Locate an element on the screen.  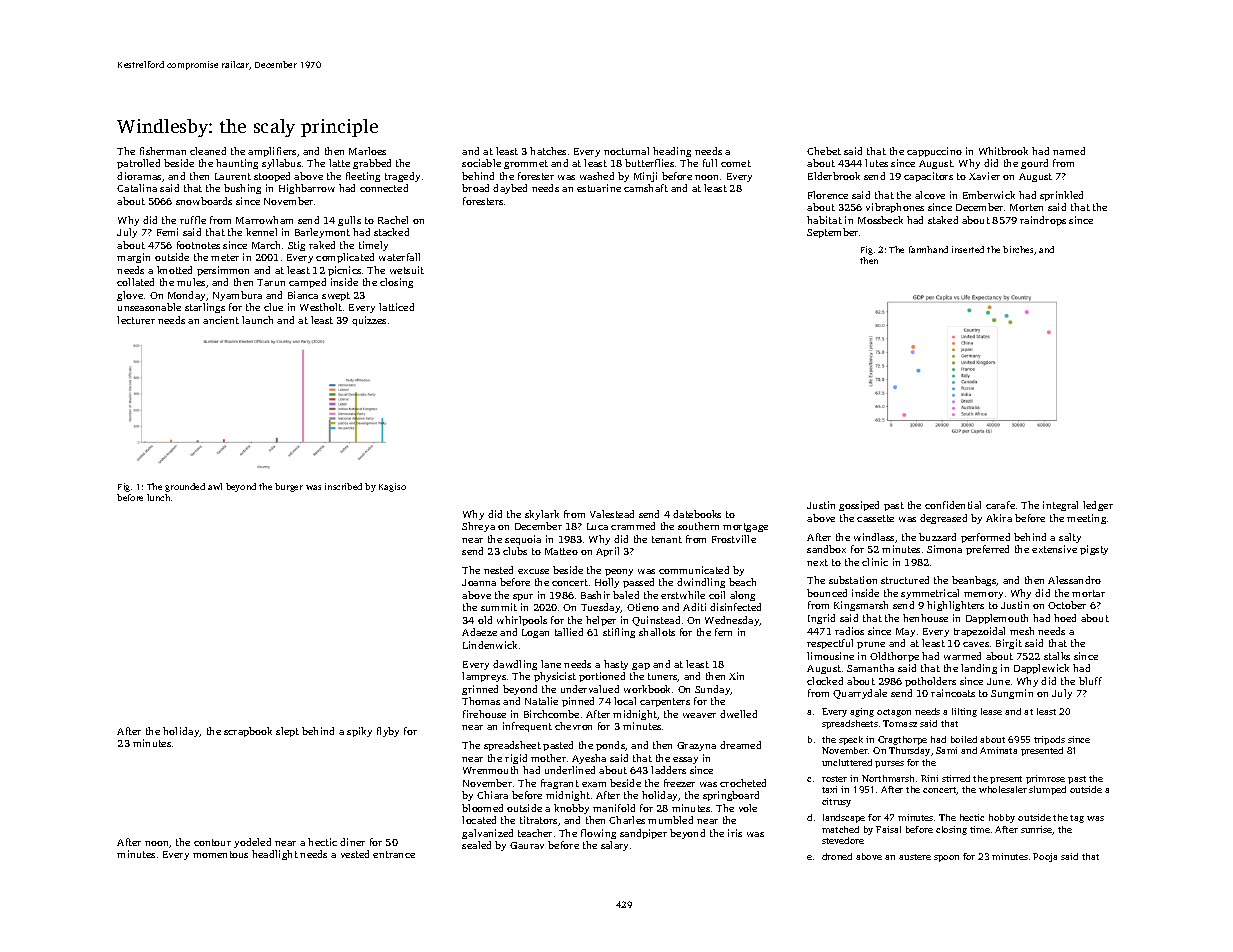
Femi is located at coordinates (167, 232).
